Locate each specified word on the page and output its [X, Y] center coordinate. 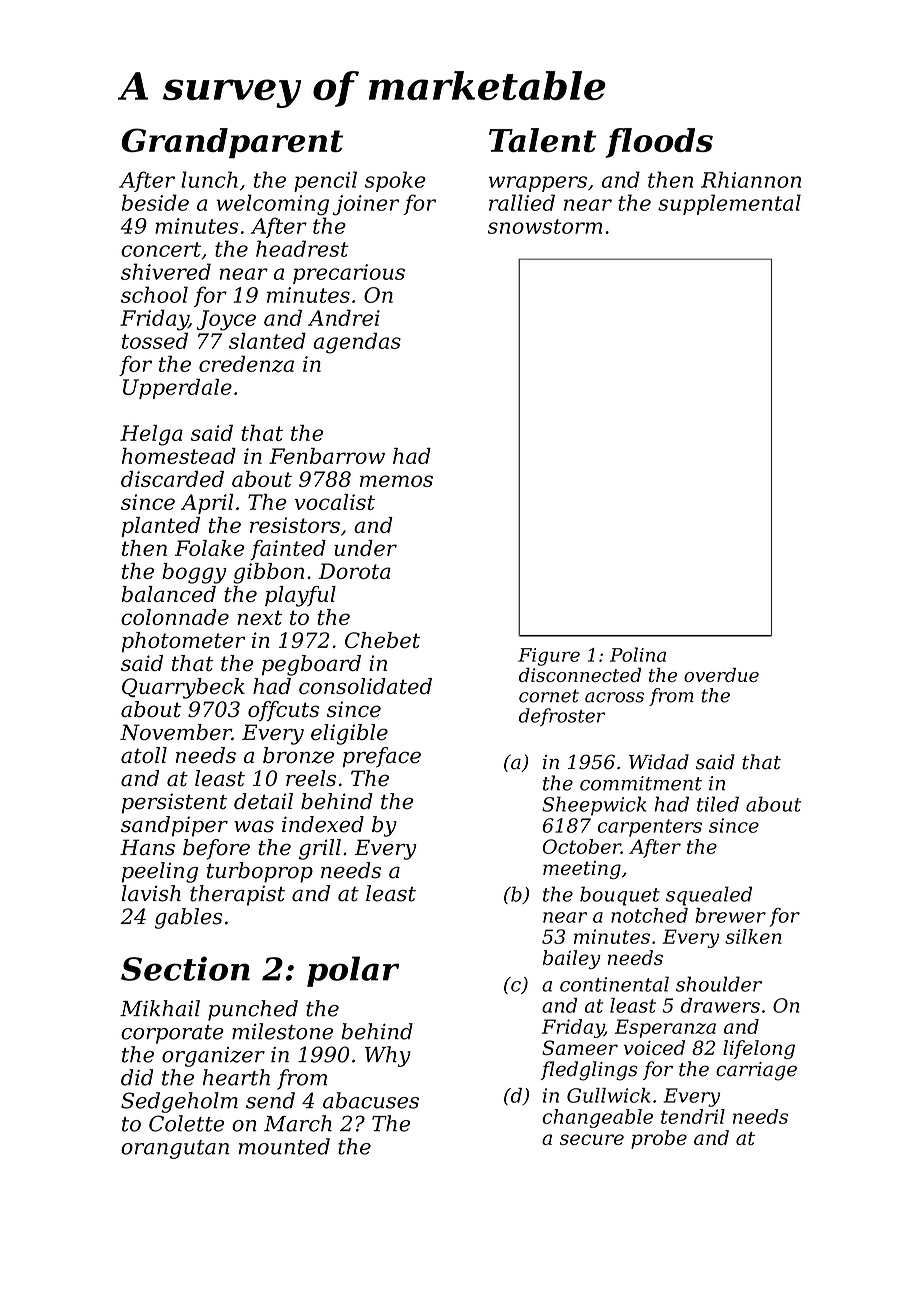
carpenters [650, 828]
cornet [549, 696]
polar [353, 971]
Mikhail [160, 1008]
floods [659, 143]
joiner [366, 205]
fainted [288, 550]
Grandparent [232, 143]
